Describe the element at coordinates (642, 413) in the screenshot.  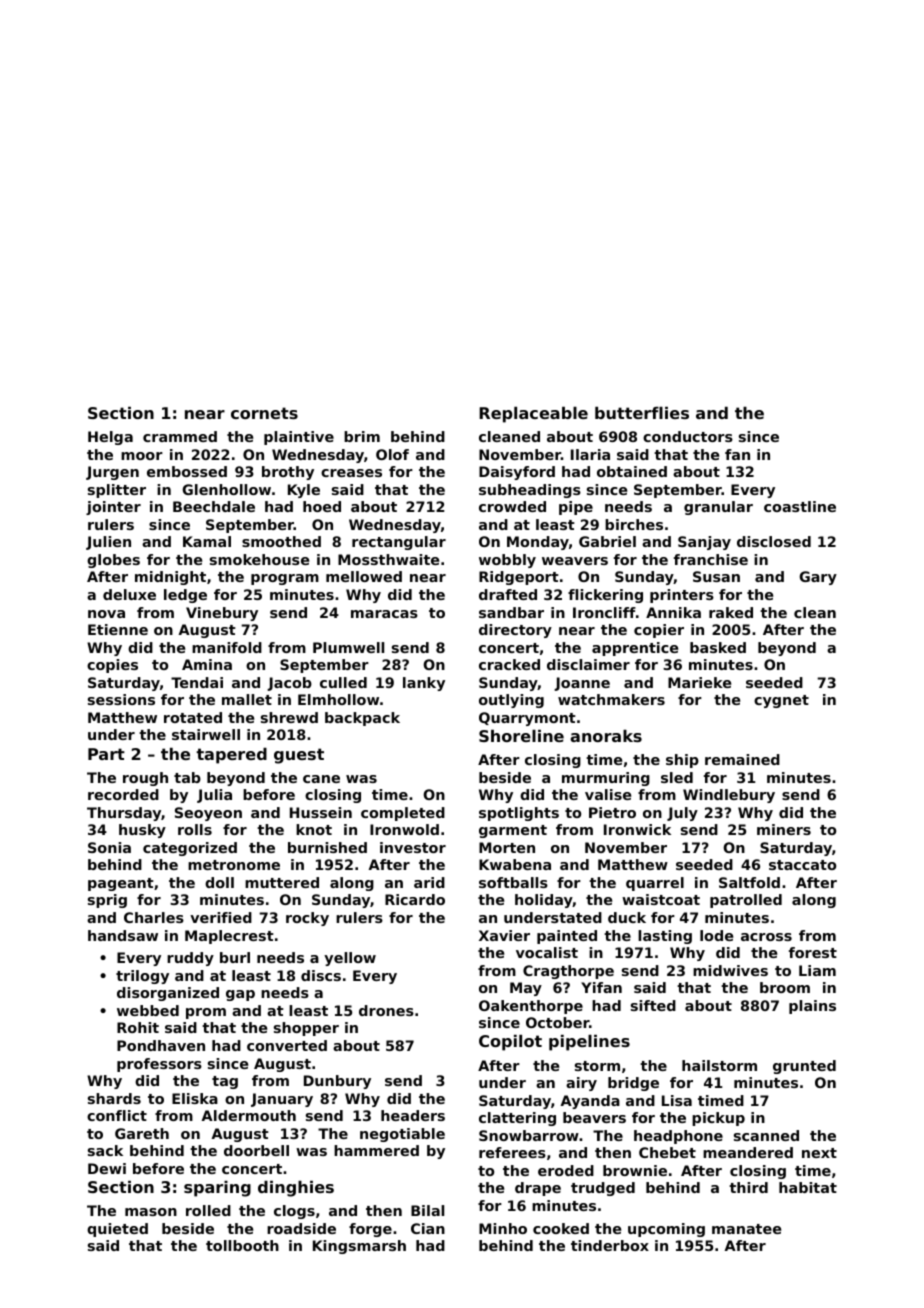
I see `butterflies` at that location.
